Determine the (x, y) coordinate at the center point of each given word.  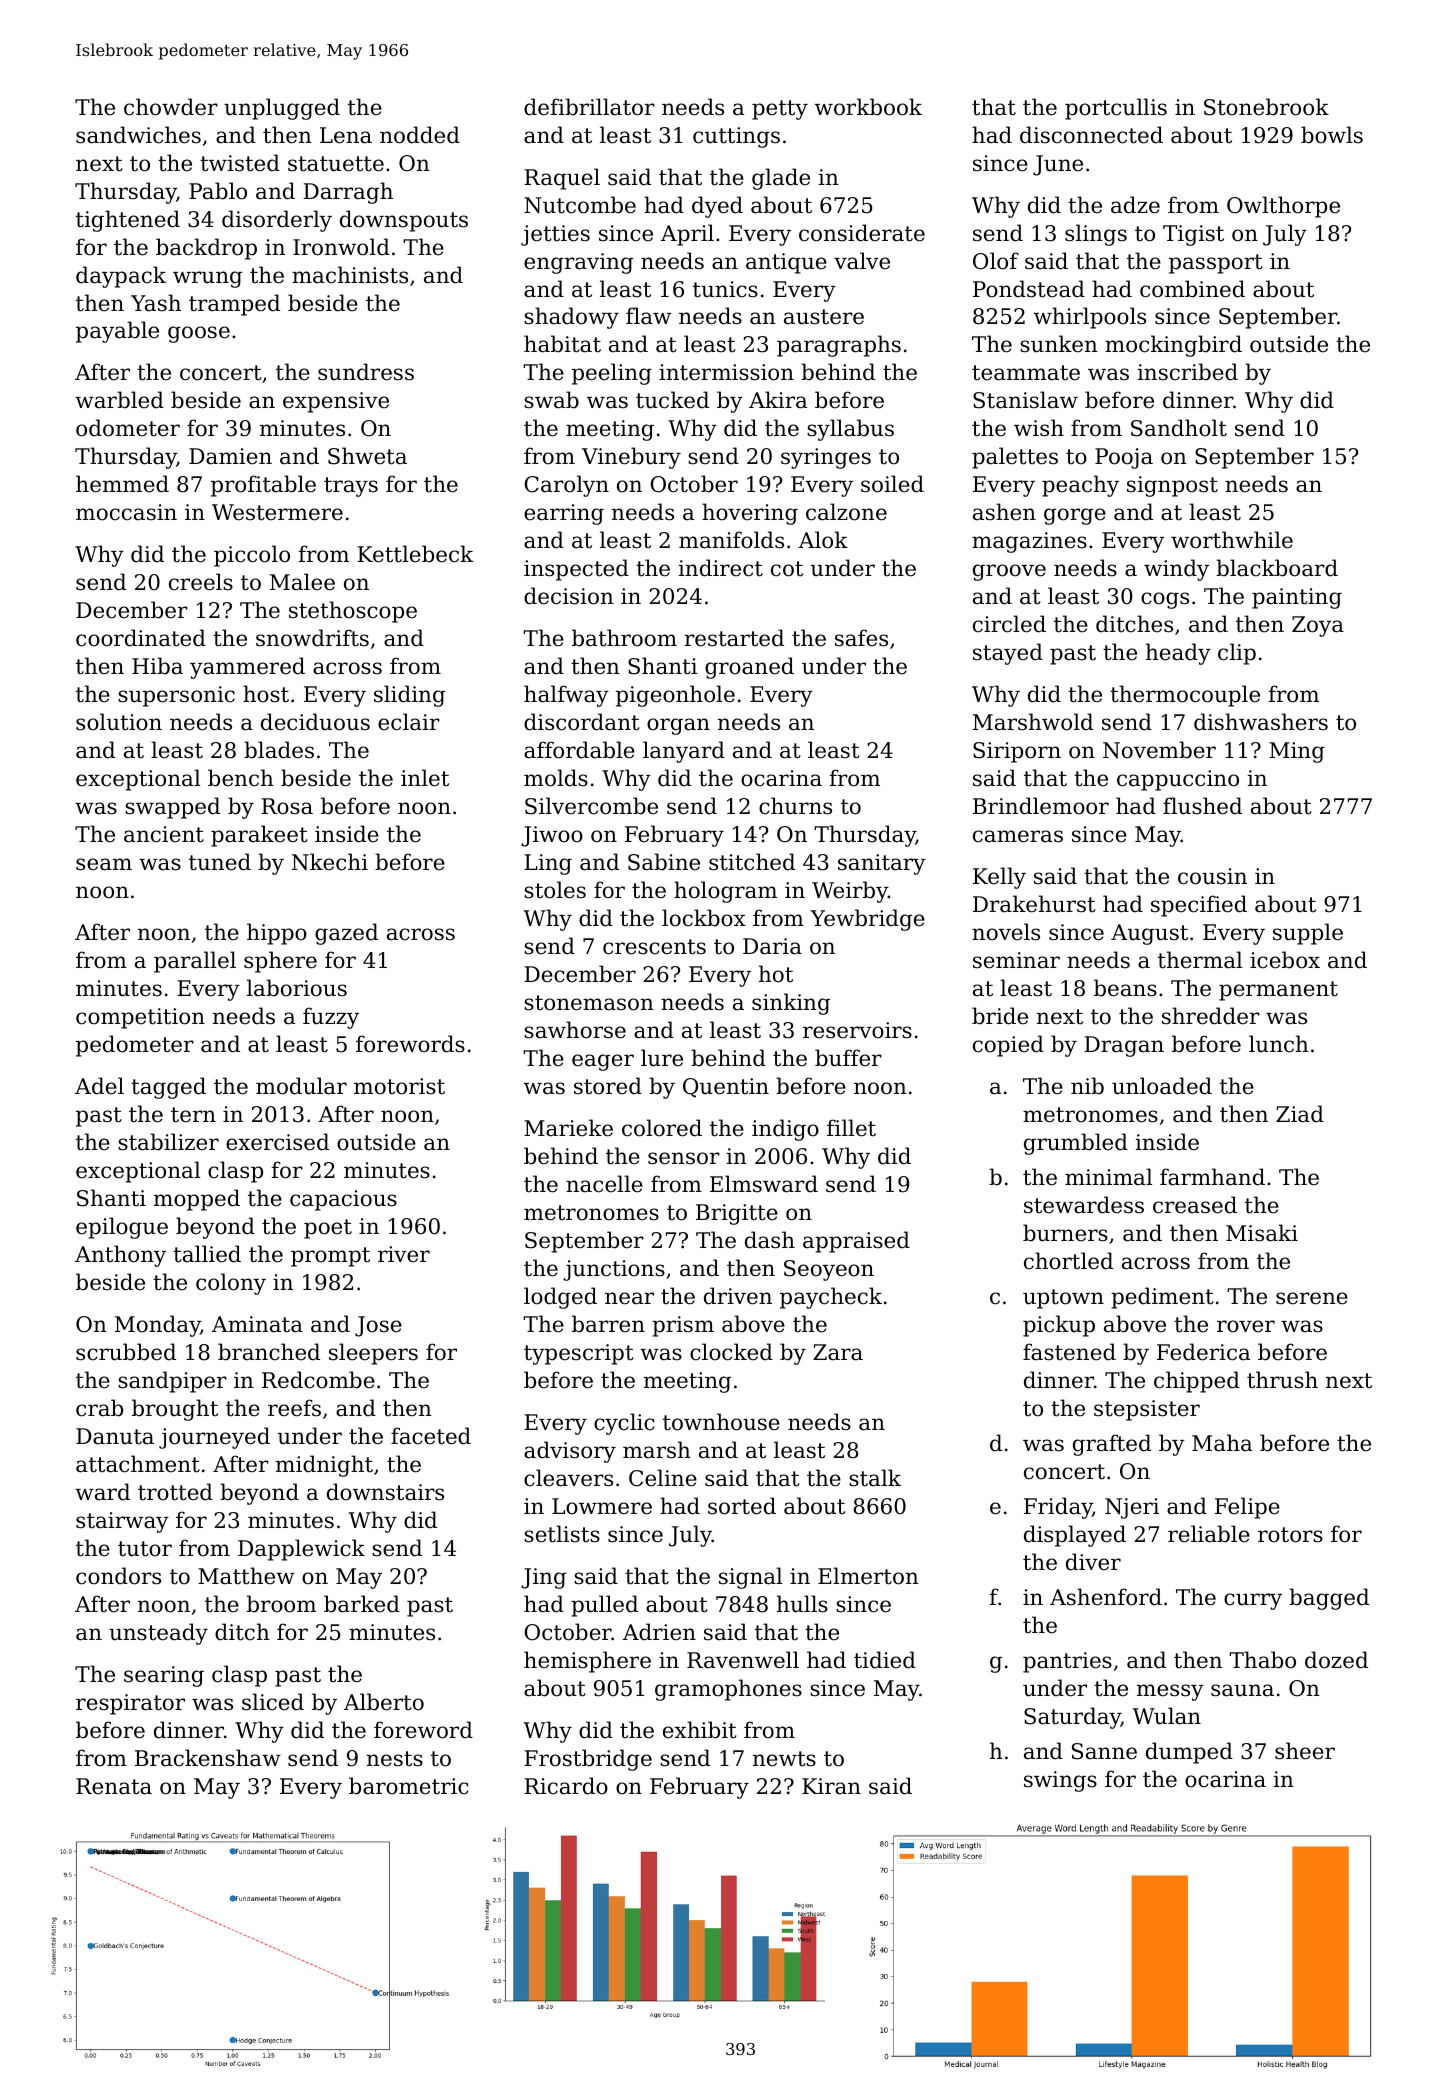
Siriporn (1017, 752)
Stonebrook (1266, 107)
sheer (1305, 1751)
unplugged (282, 109)
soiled (892, 484)
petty (780, 110)
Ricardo (566, 1786)
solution (119, 722)
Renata (114, 1786)
